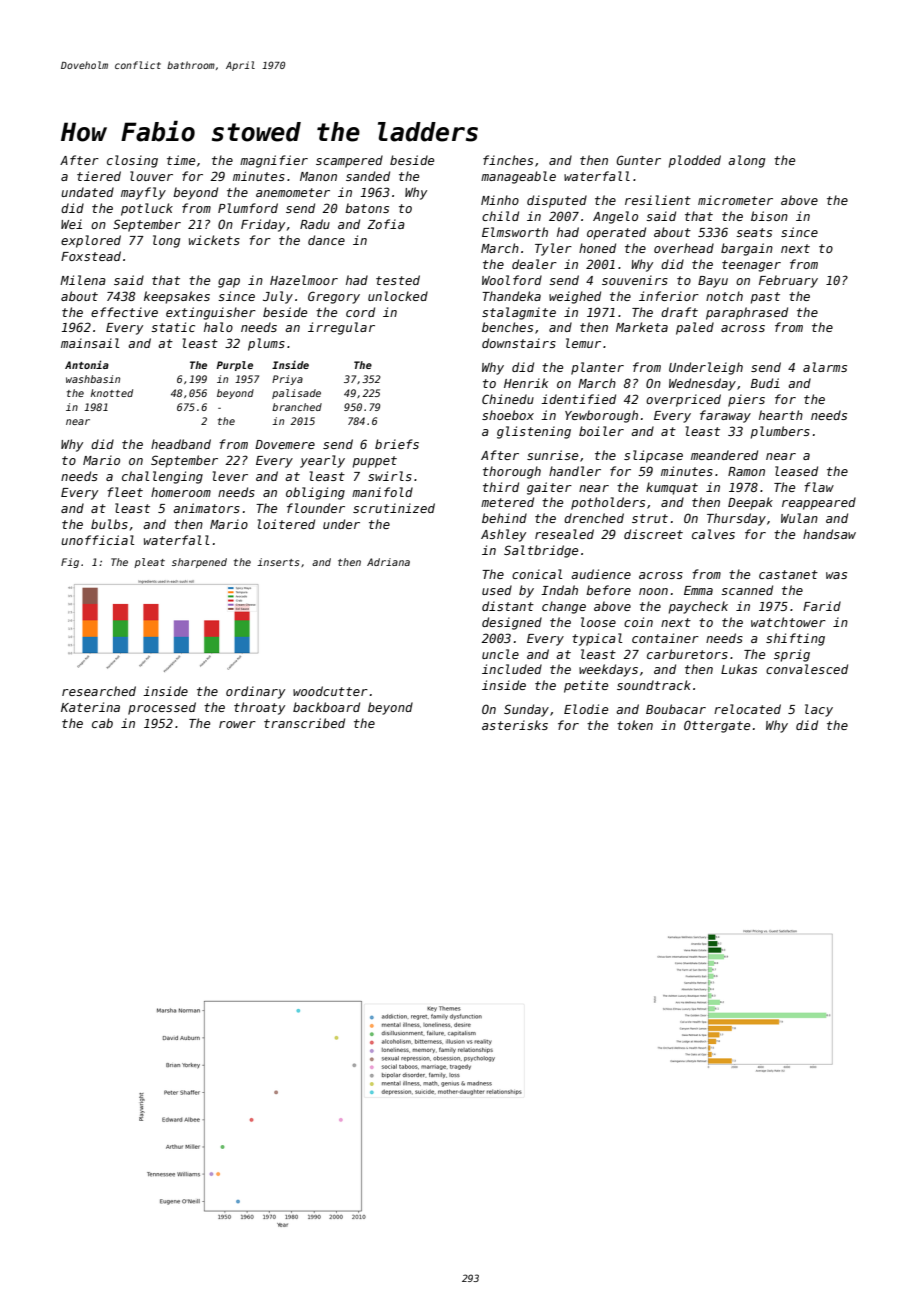  Describe the element at coordinates (125, 492) in the image. I see `fleet` at that location.
